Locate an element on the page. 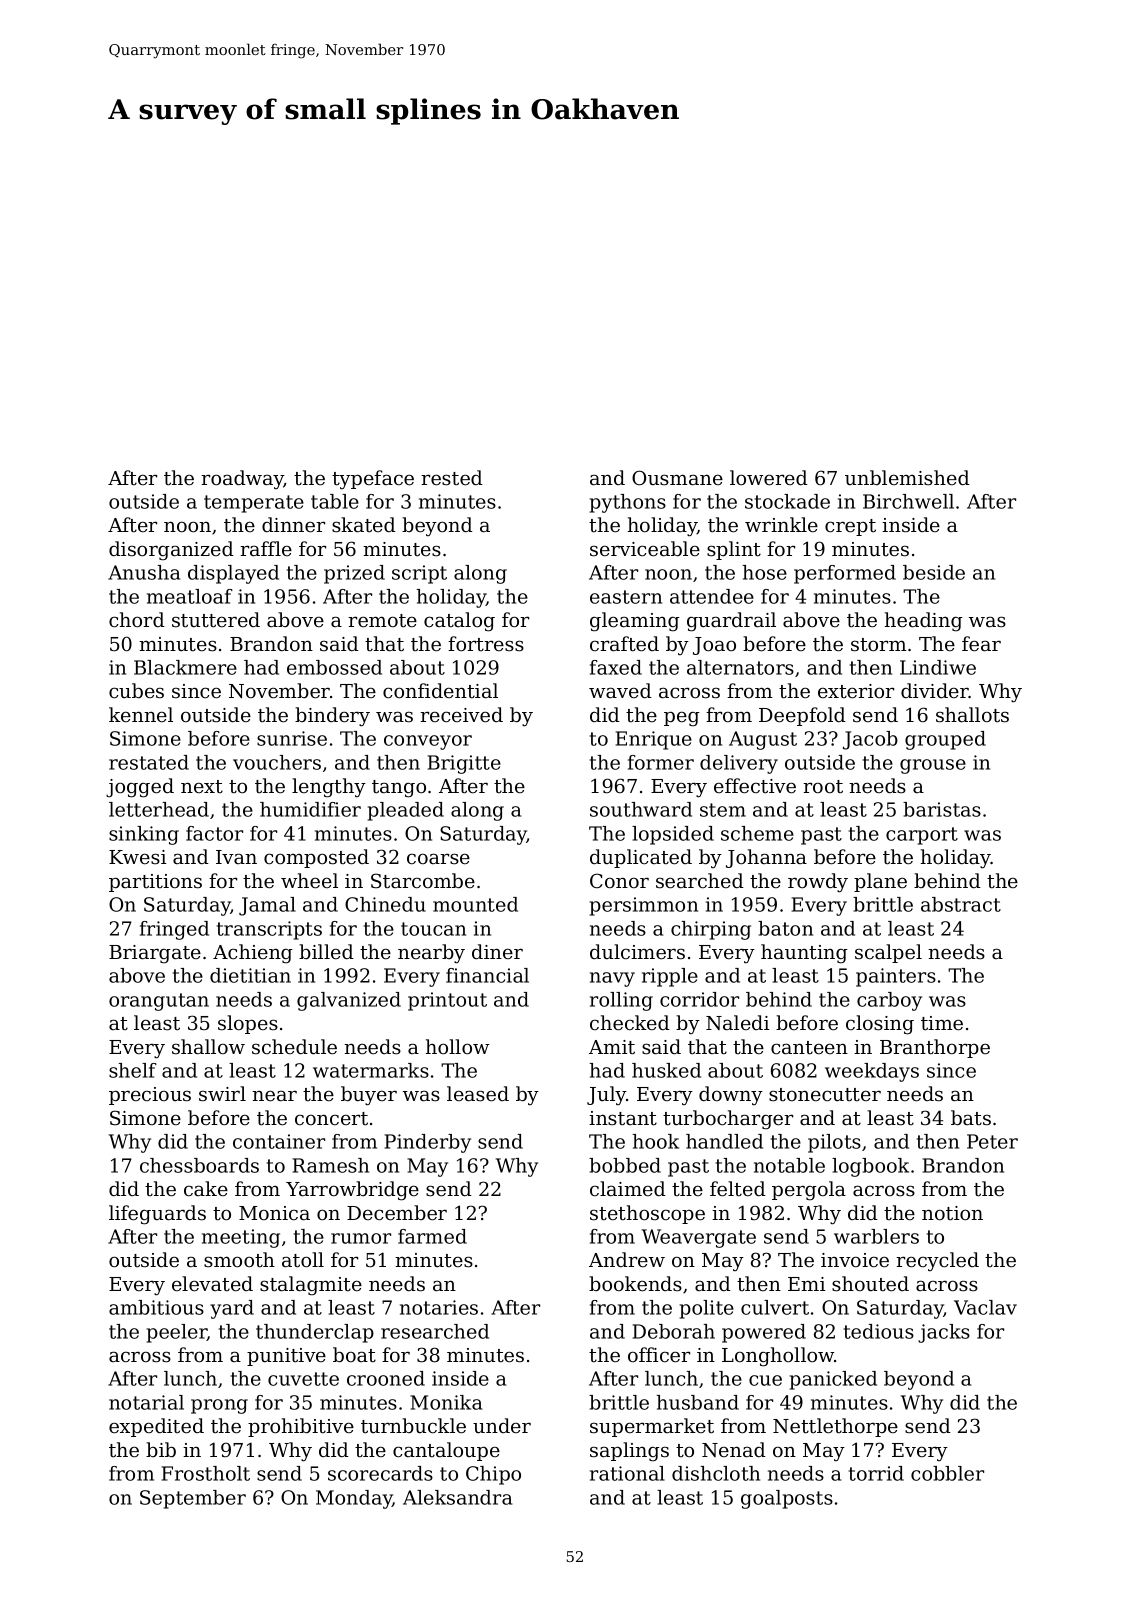  supermarket is located at coordinates (652, 1427).
